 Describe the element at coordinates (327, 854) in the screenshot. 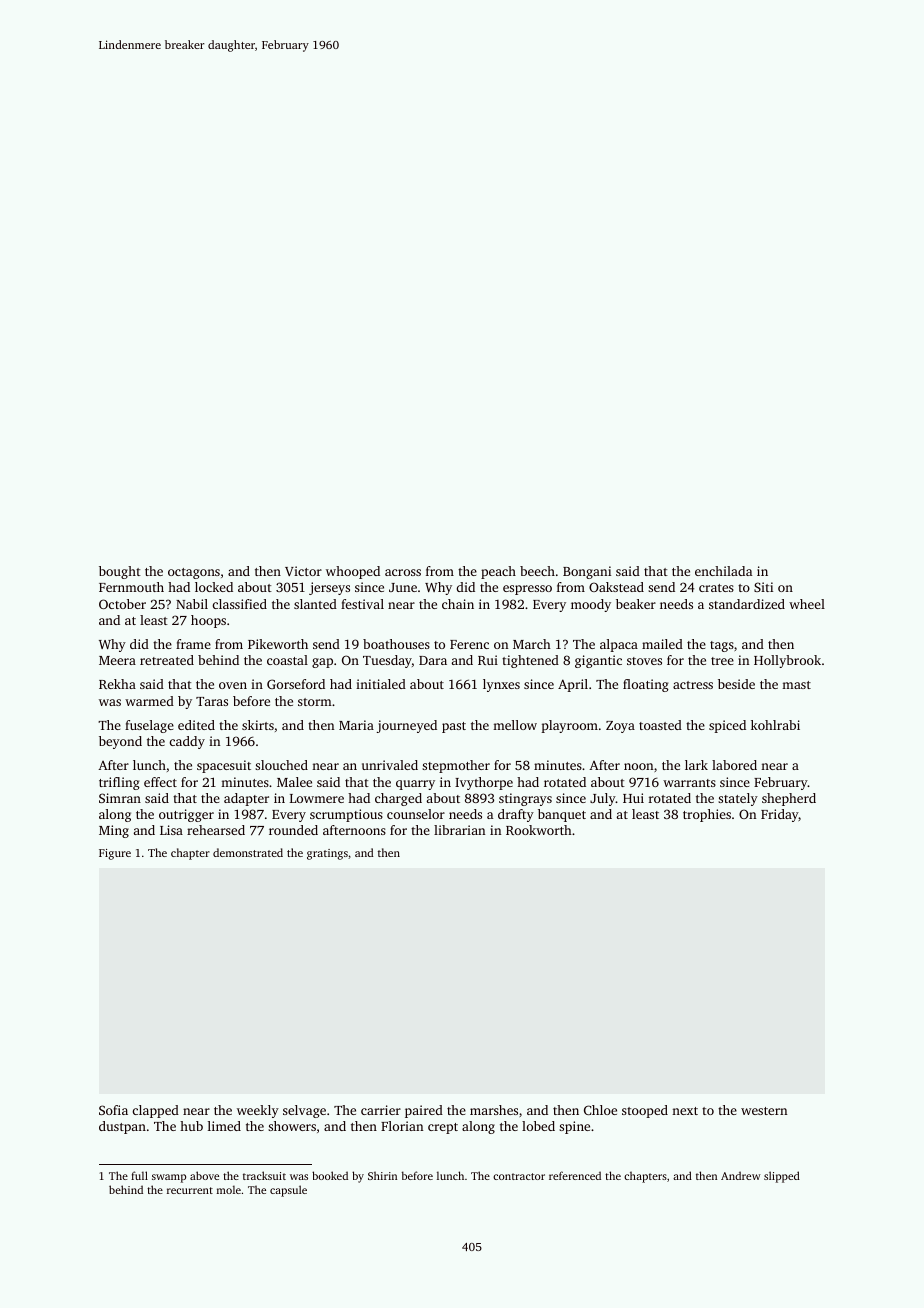

I see `gratings` at that location.
